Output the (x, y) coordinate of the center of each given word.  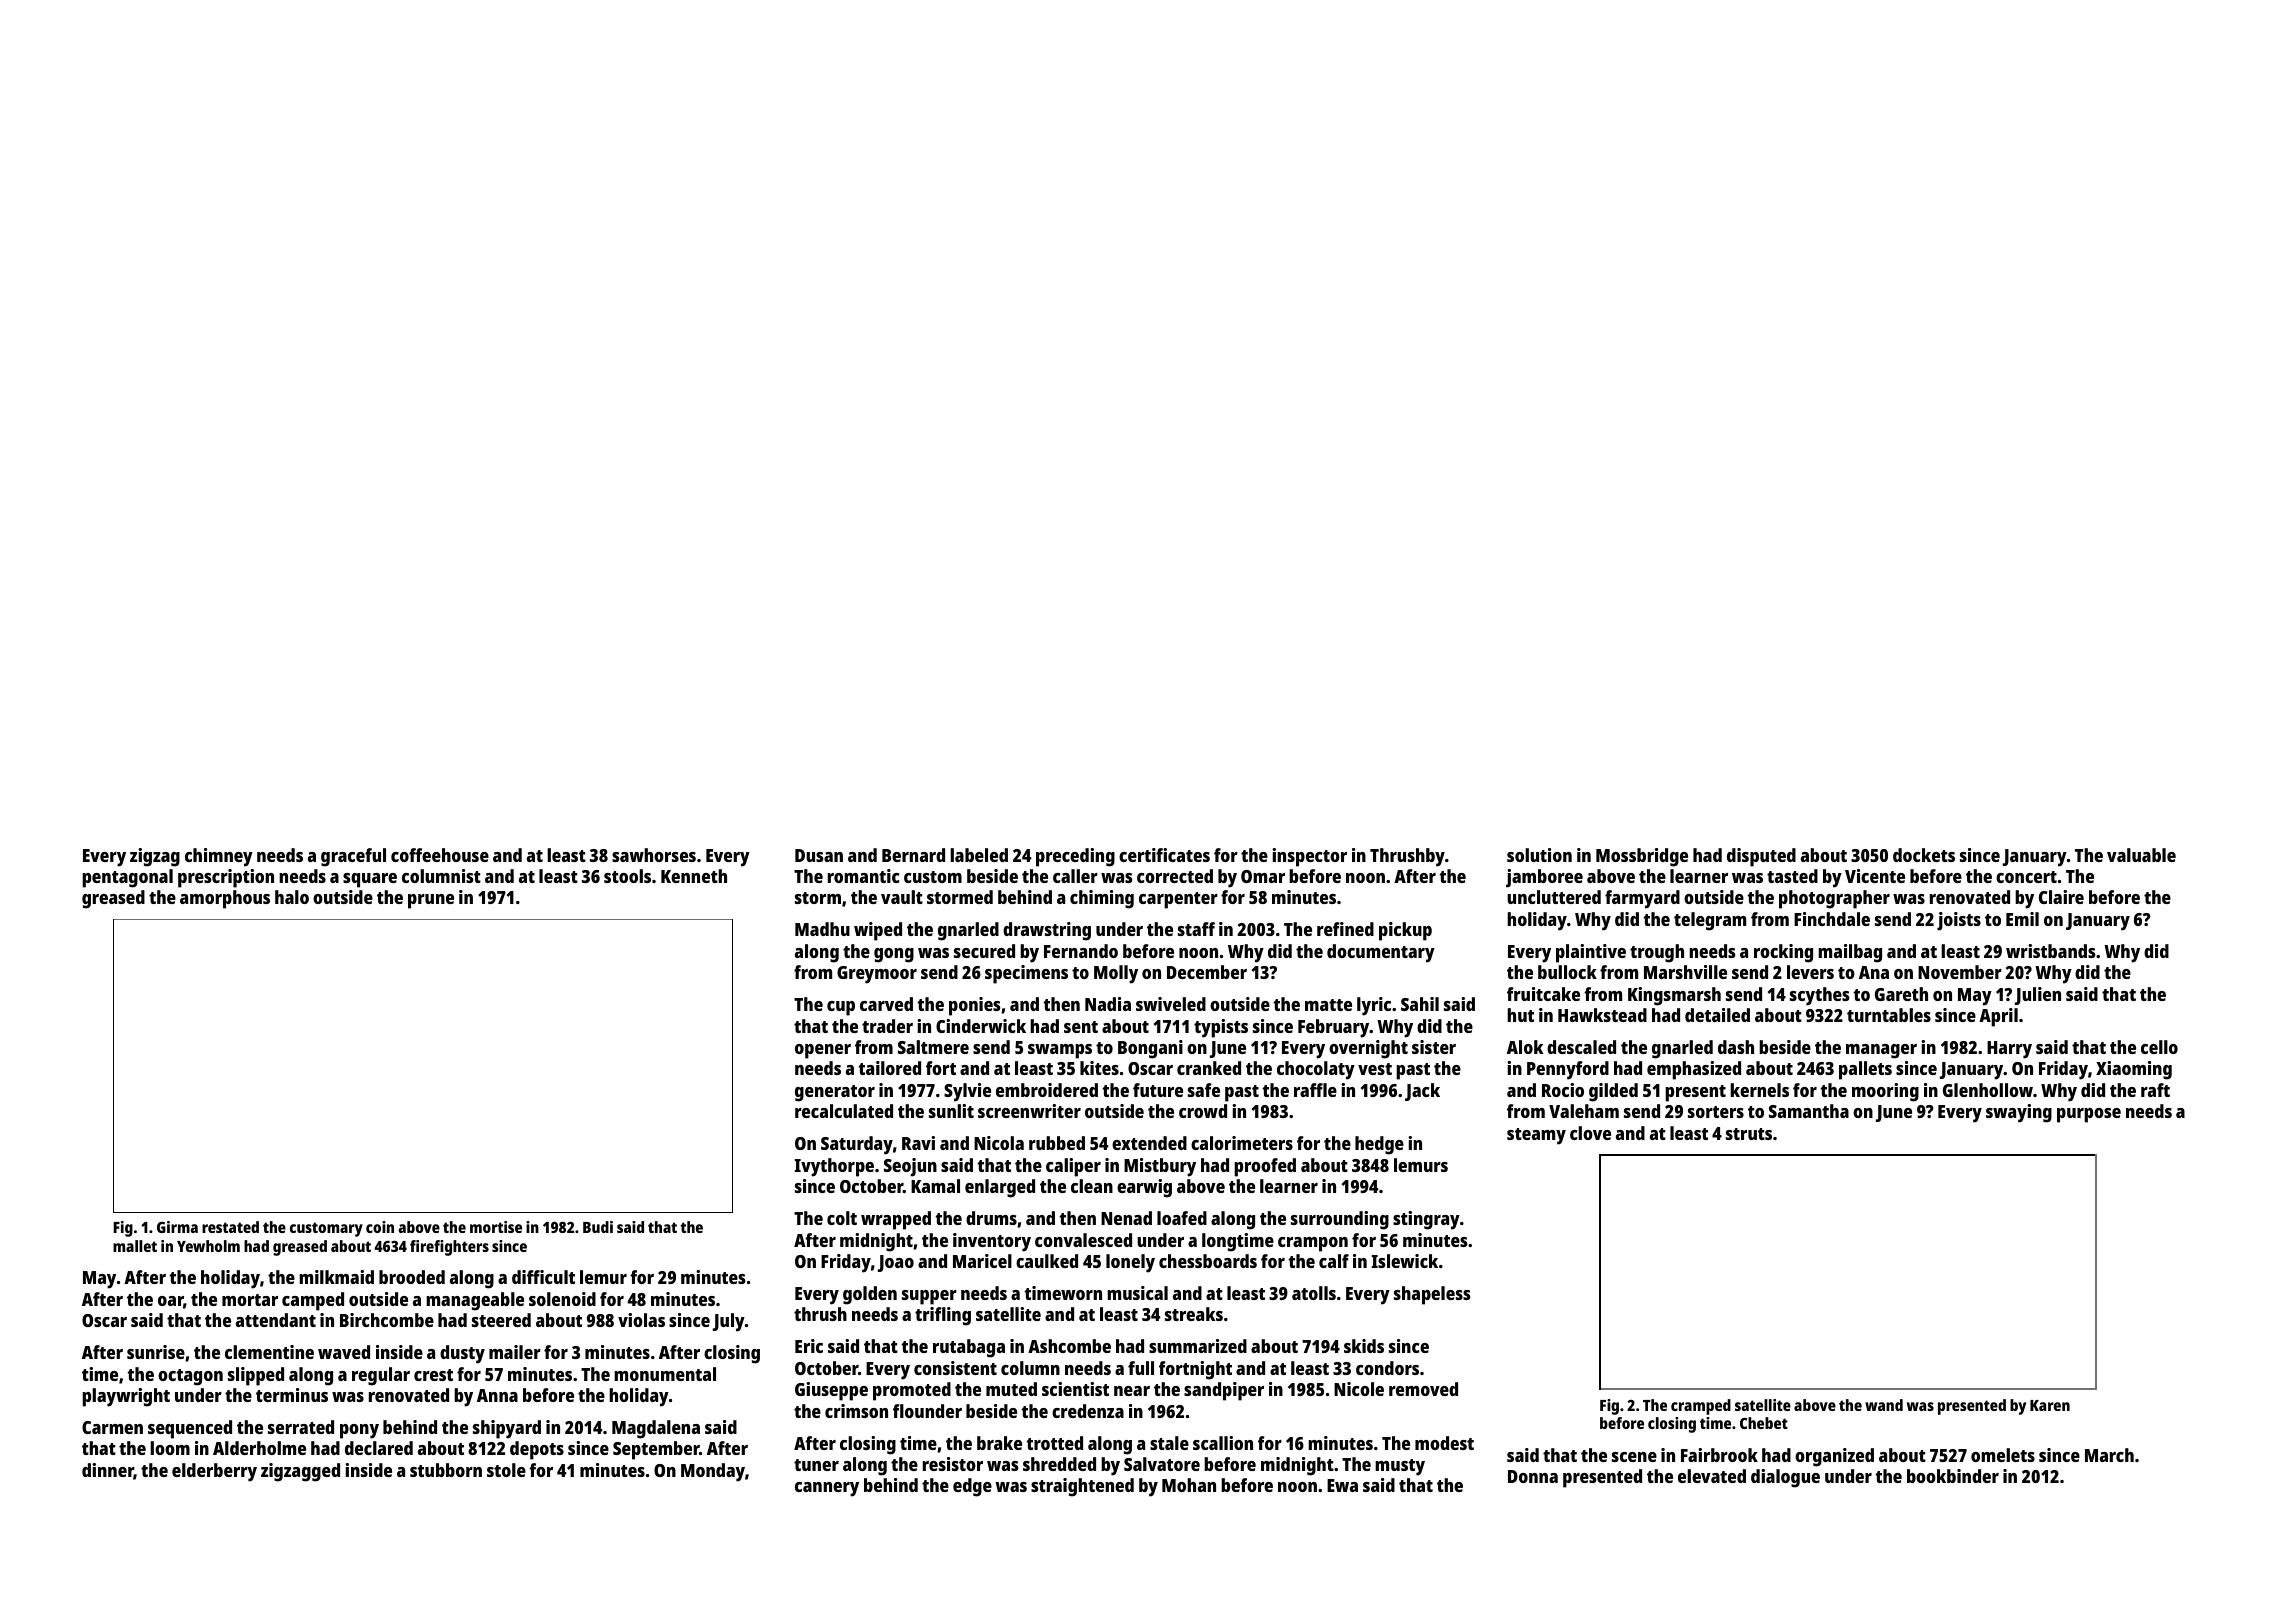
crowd (1203, 1111)
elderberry (214, 1472)
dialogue (1785, 1478)
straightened (1082, 1487)
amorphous (225, 899)
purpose (2089, 1115)
